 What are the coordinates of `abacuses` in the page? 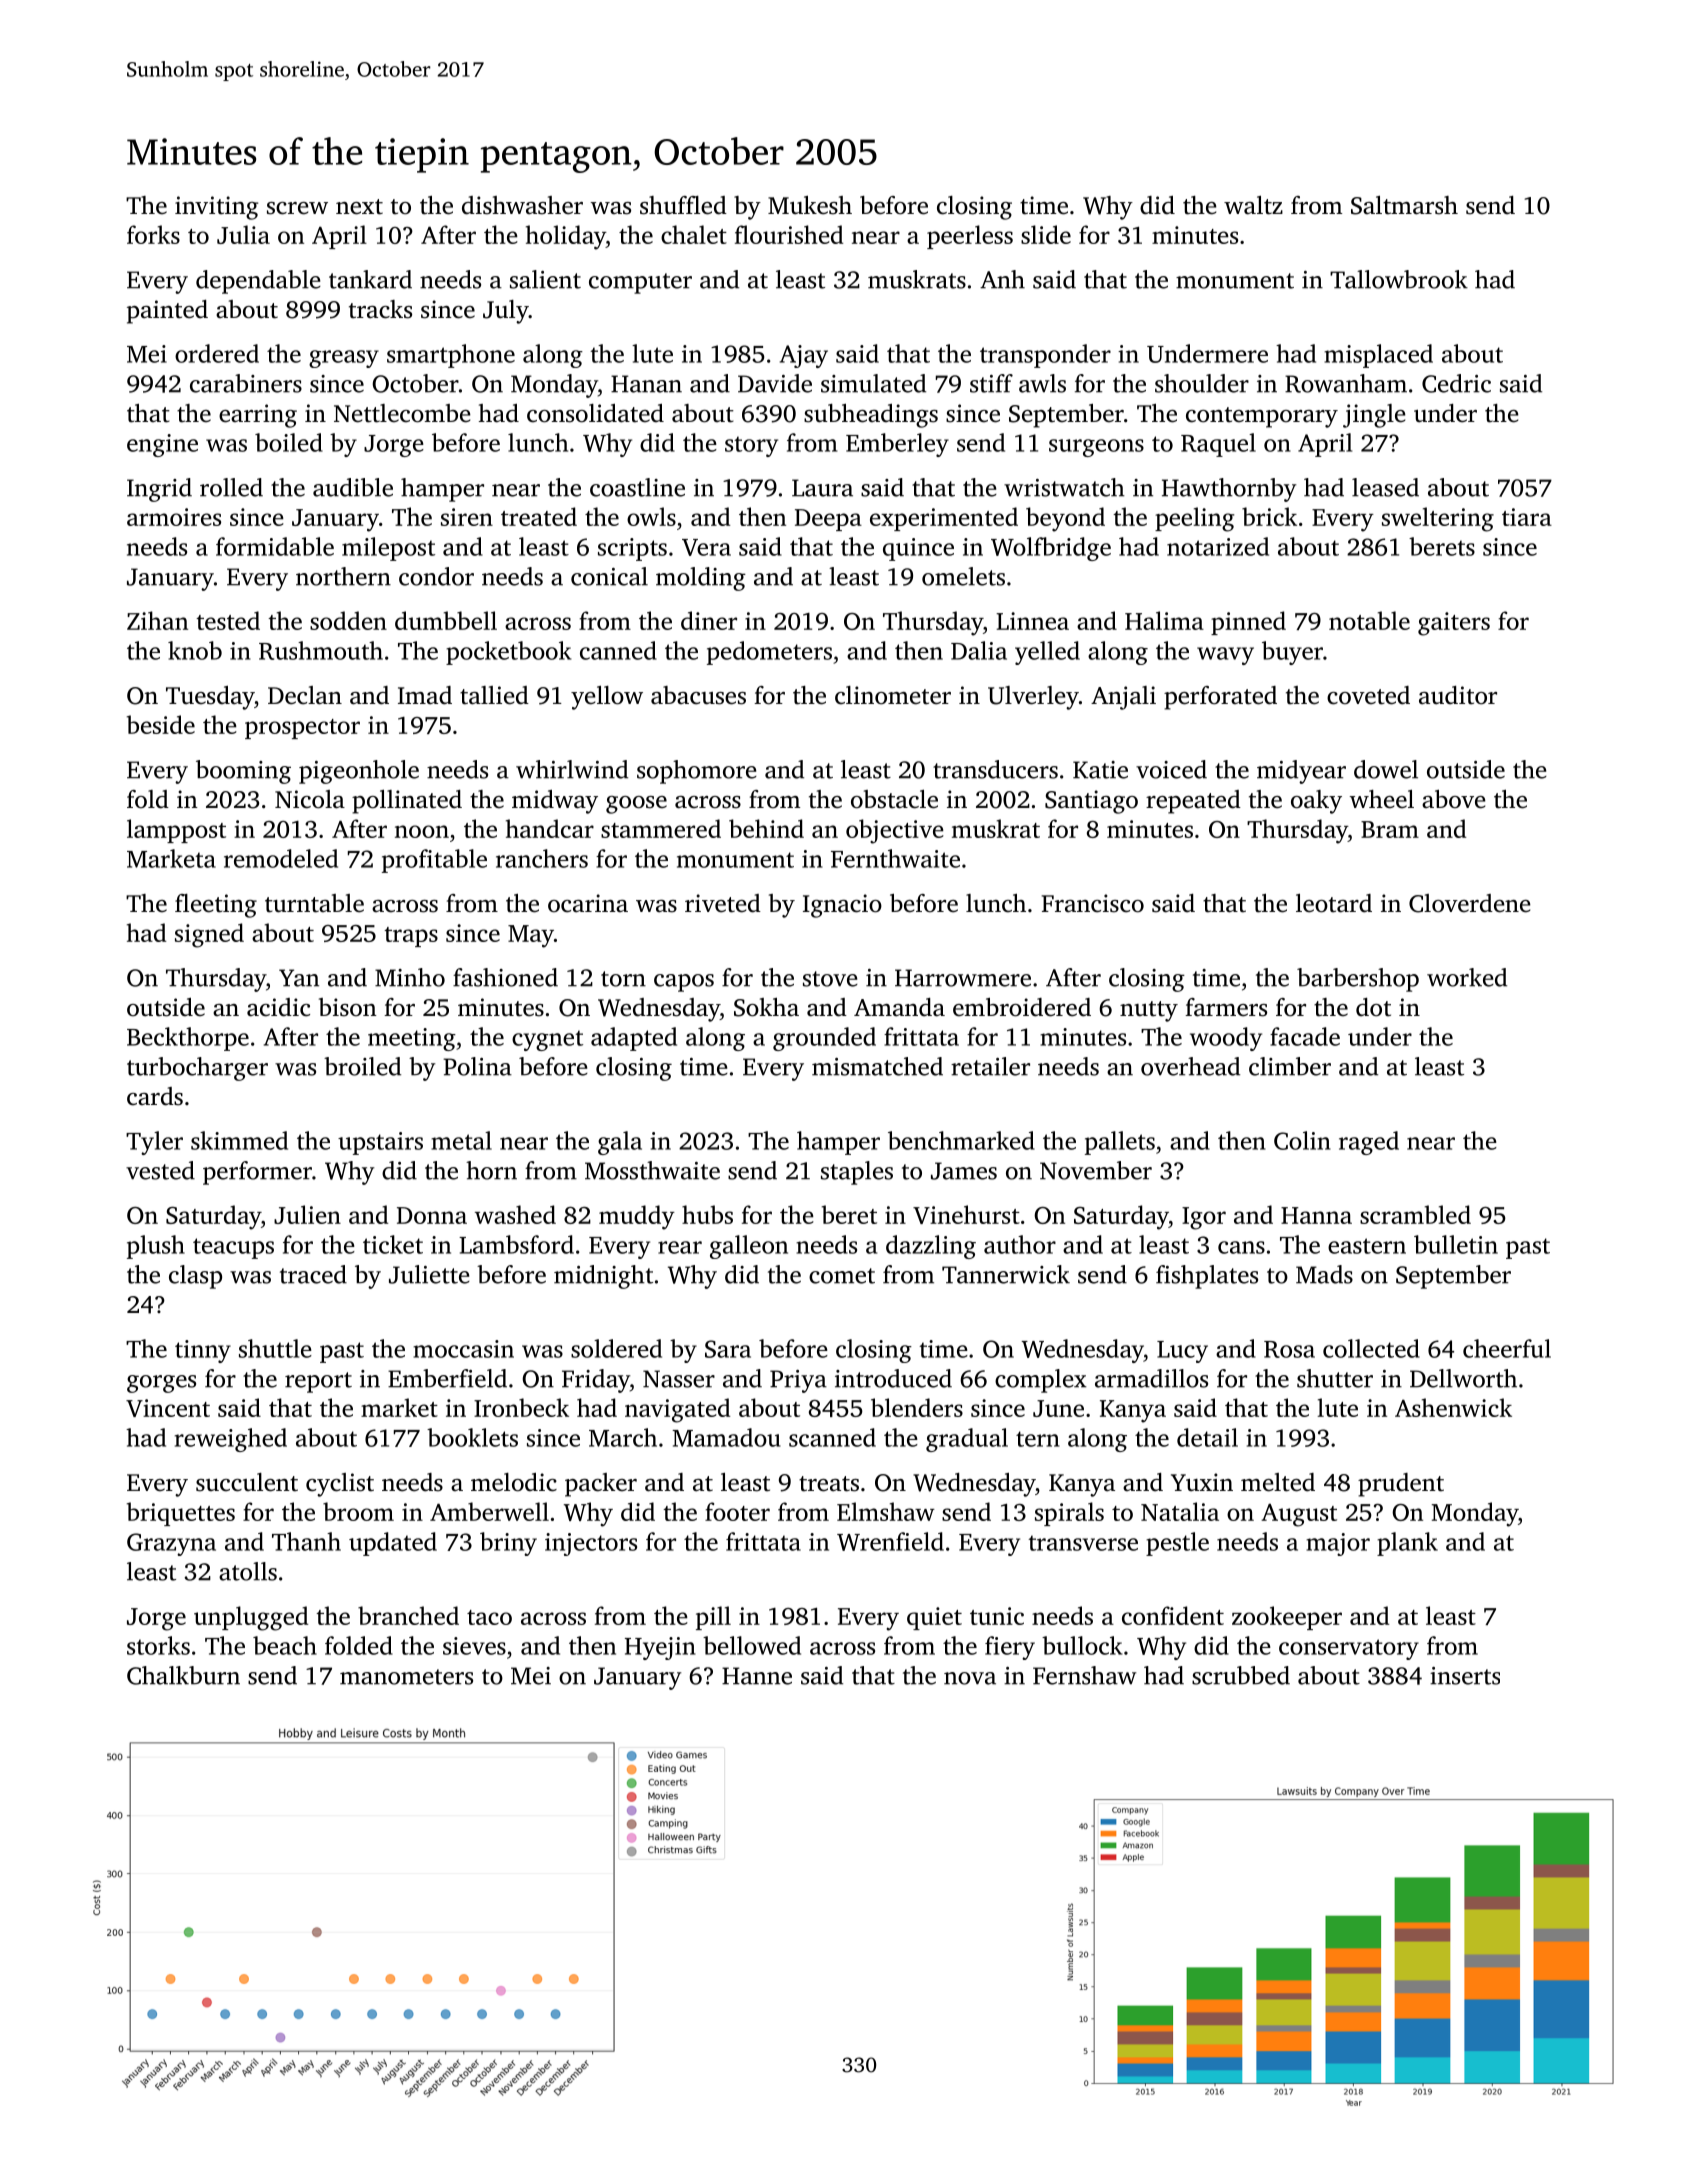 It's located at (698, 695).
